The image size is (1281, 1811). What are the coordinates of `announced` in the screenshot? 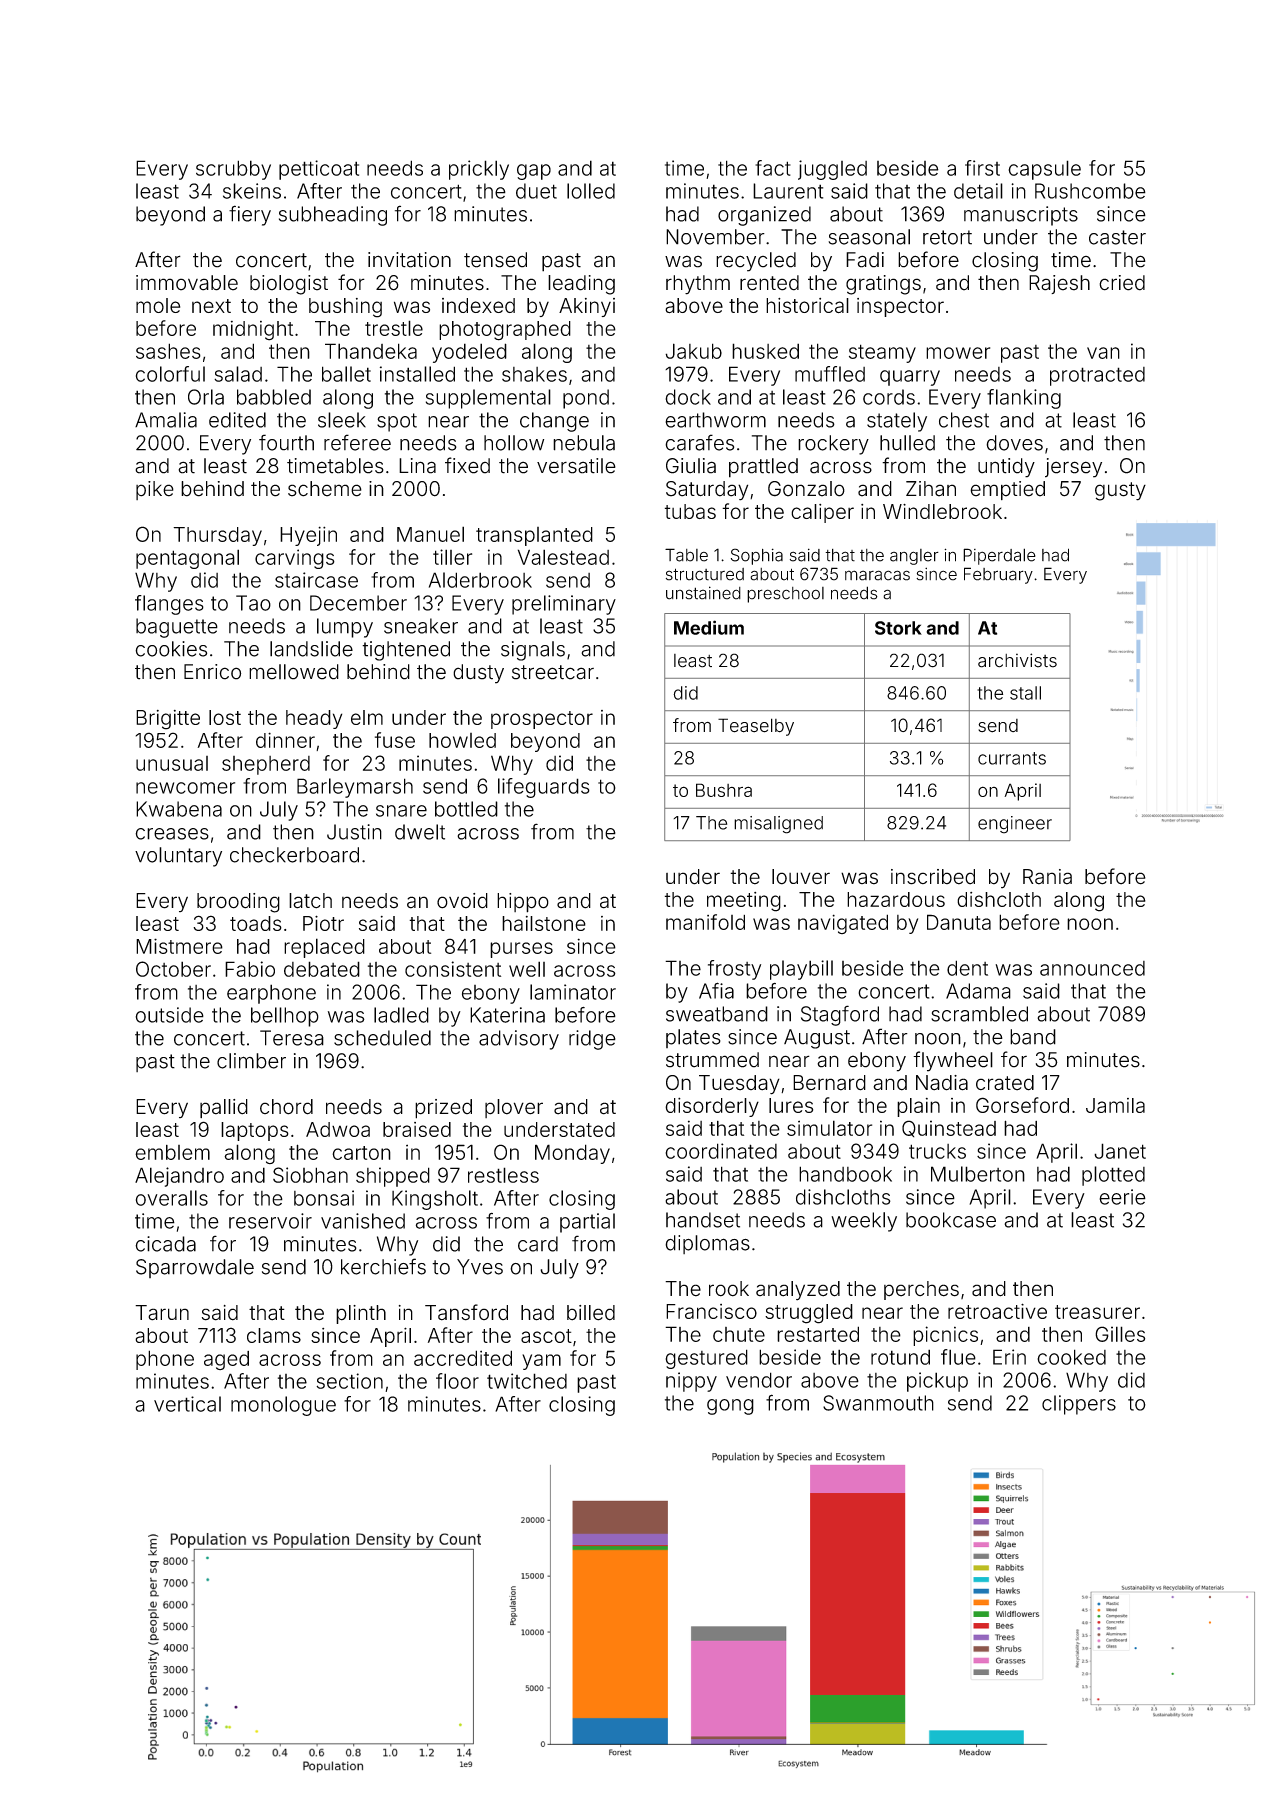 It's located at (1092, 968).
